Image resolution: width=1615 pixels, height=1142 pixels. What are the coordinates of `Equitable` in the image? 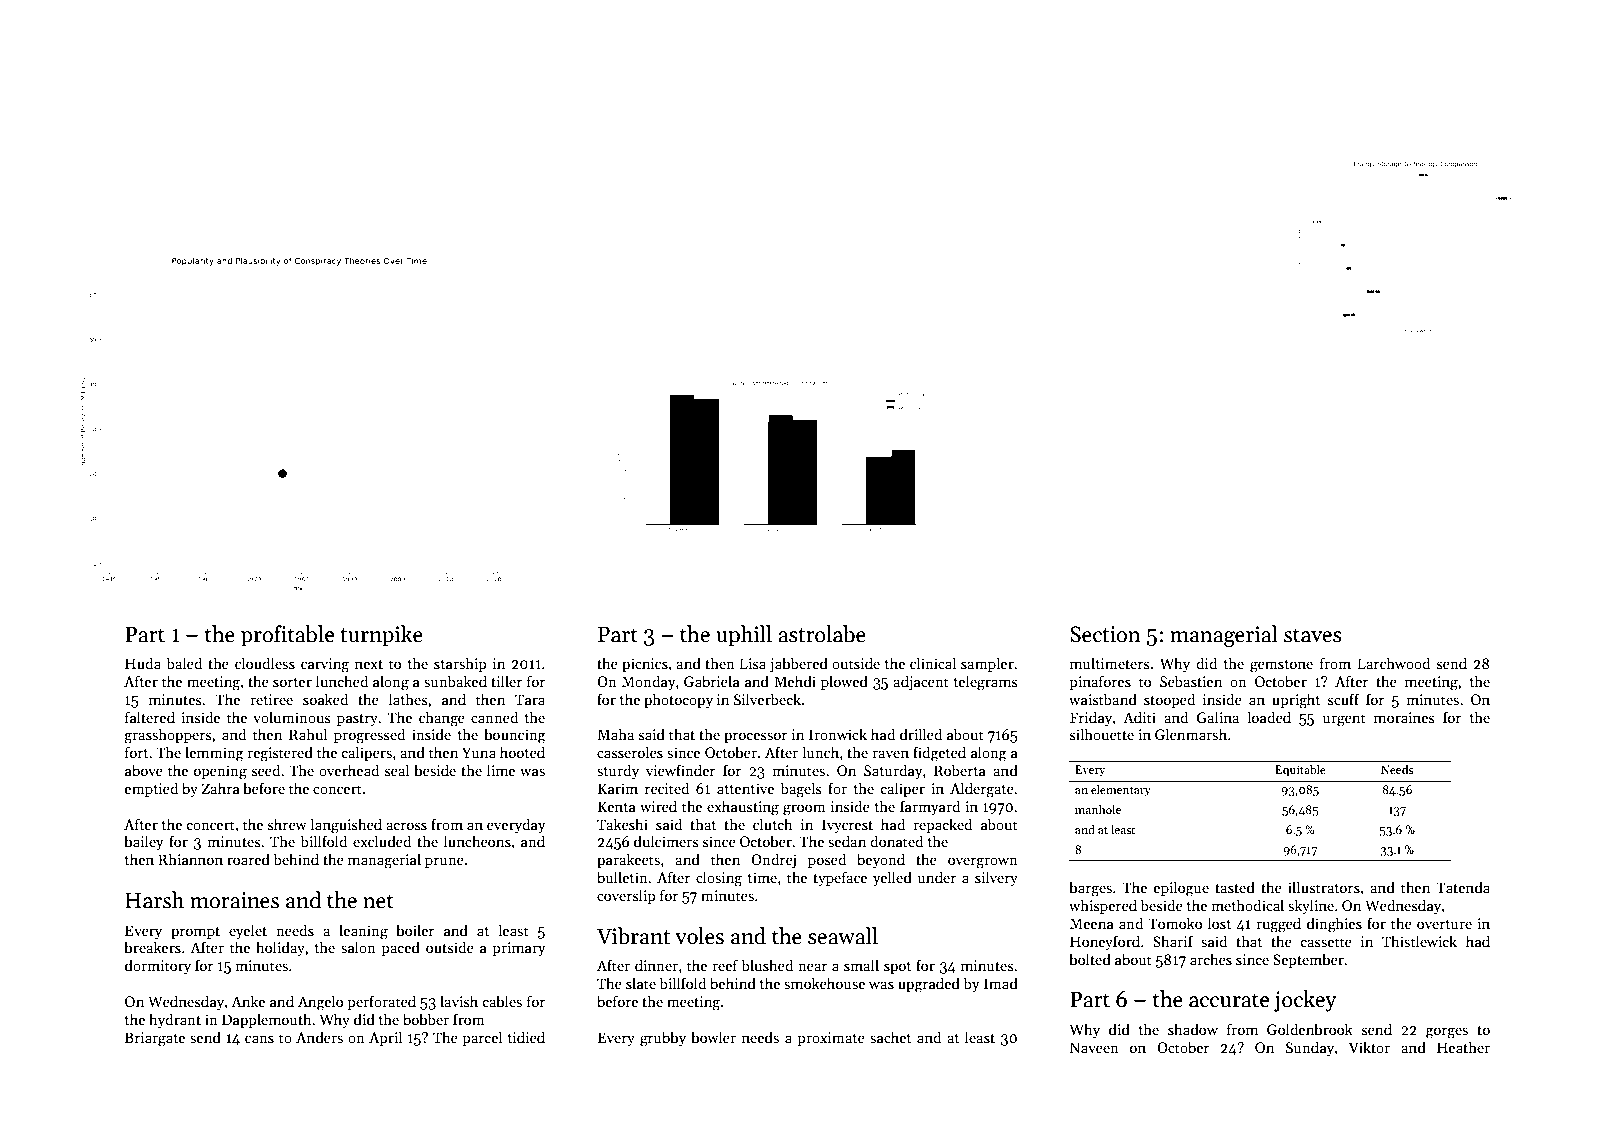 It's located at (1300, 771).
